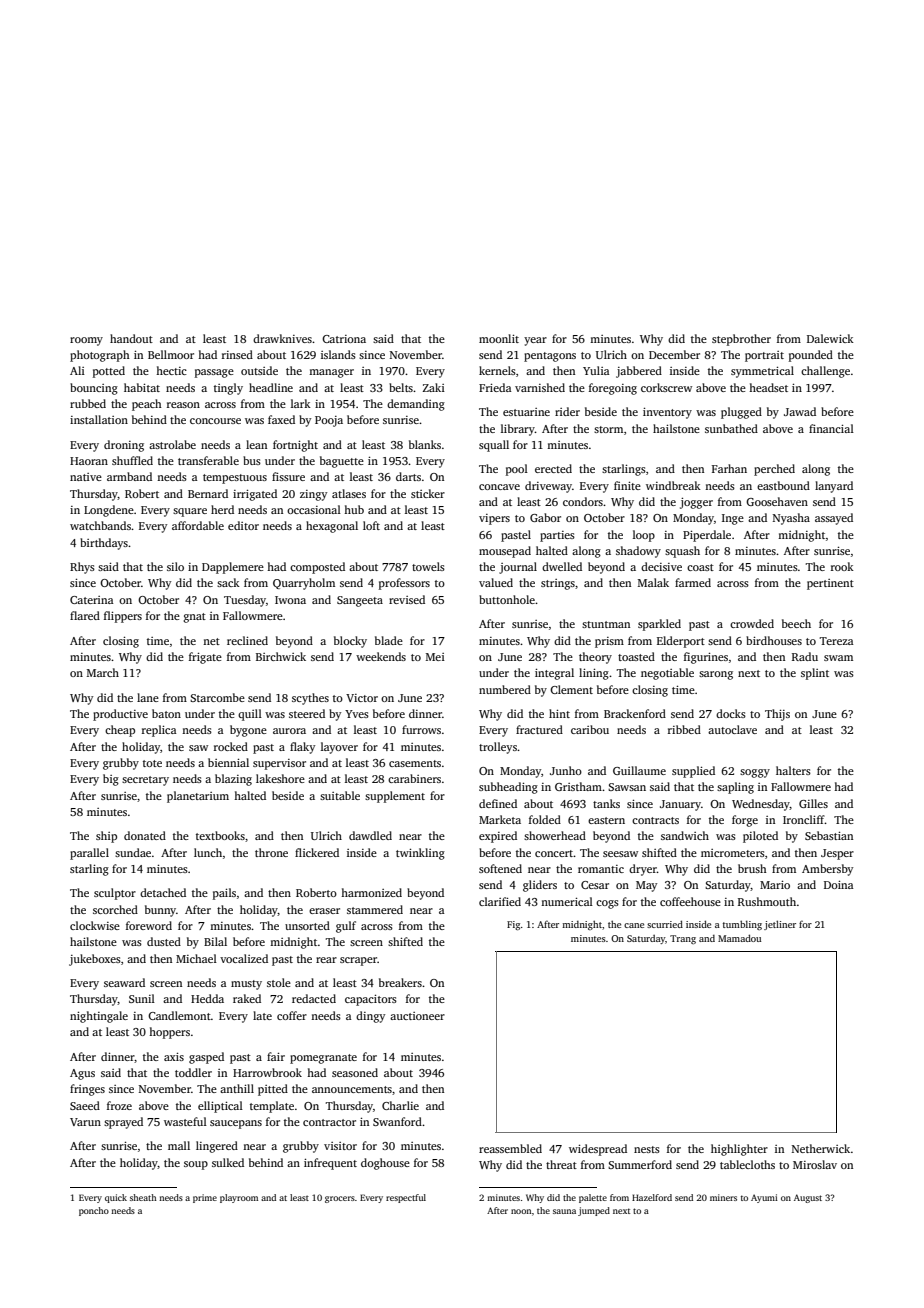 The height and width of the image is (1308, 924). What do you see at coordinates (521, 1211) in the image?
I see `noon` at bounding box center [521, 1211].
